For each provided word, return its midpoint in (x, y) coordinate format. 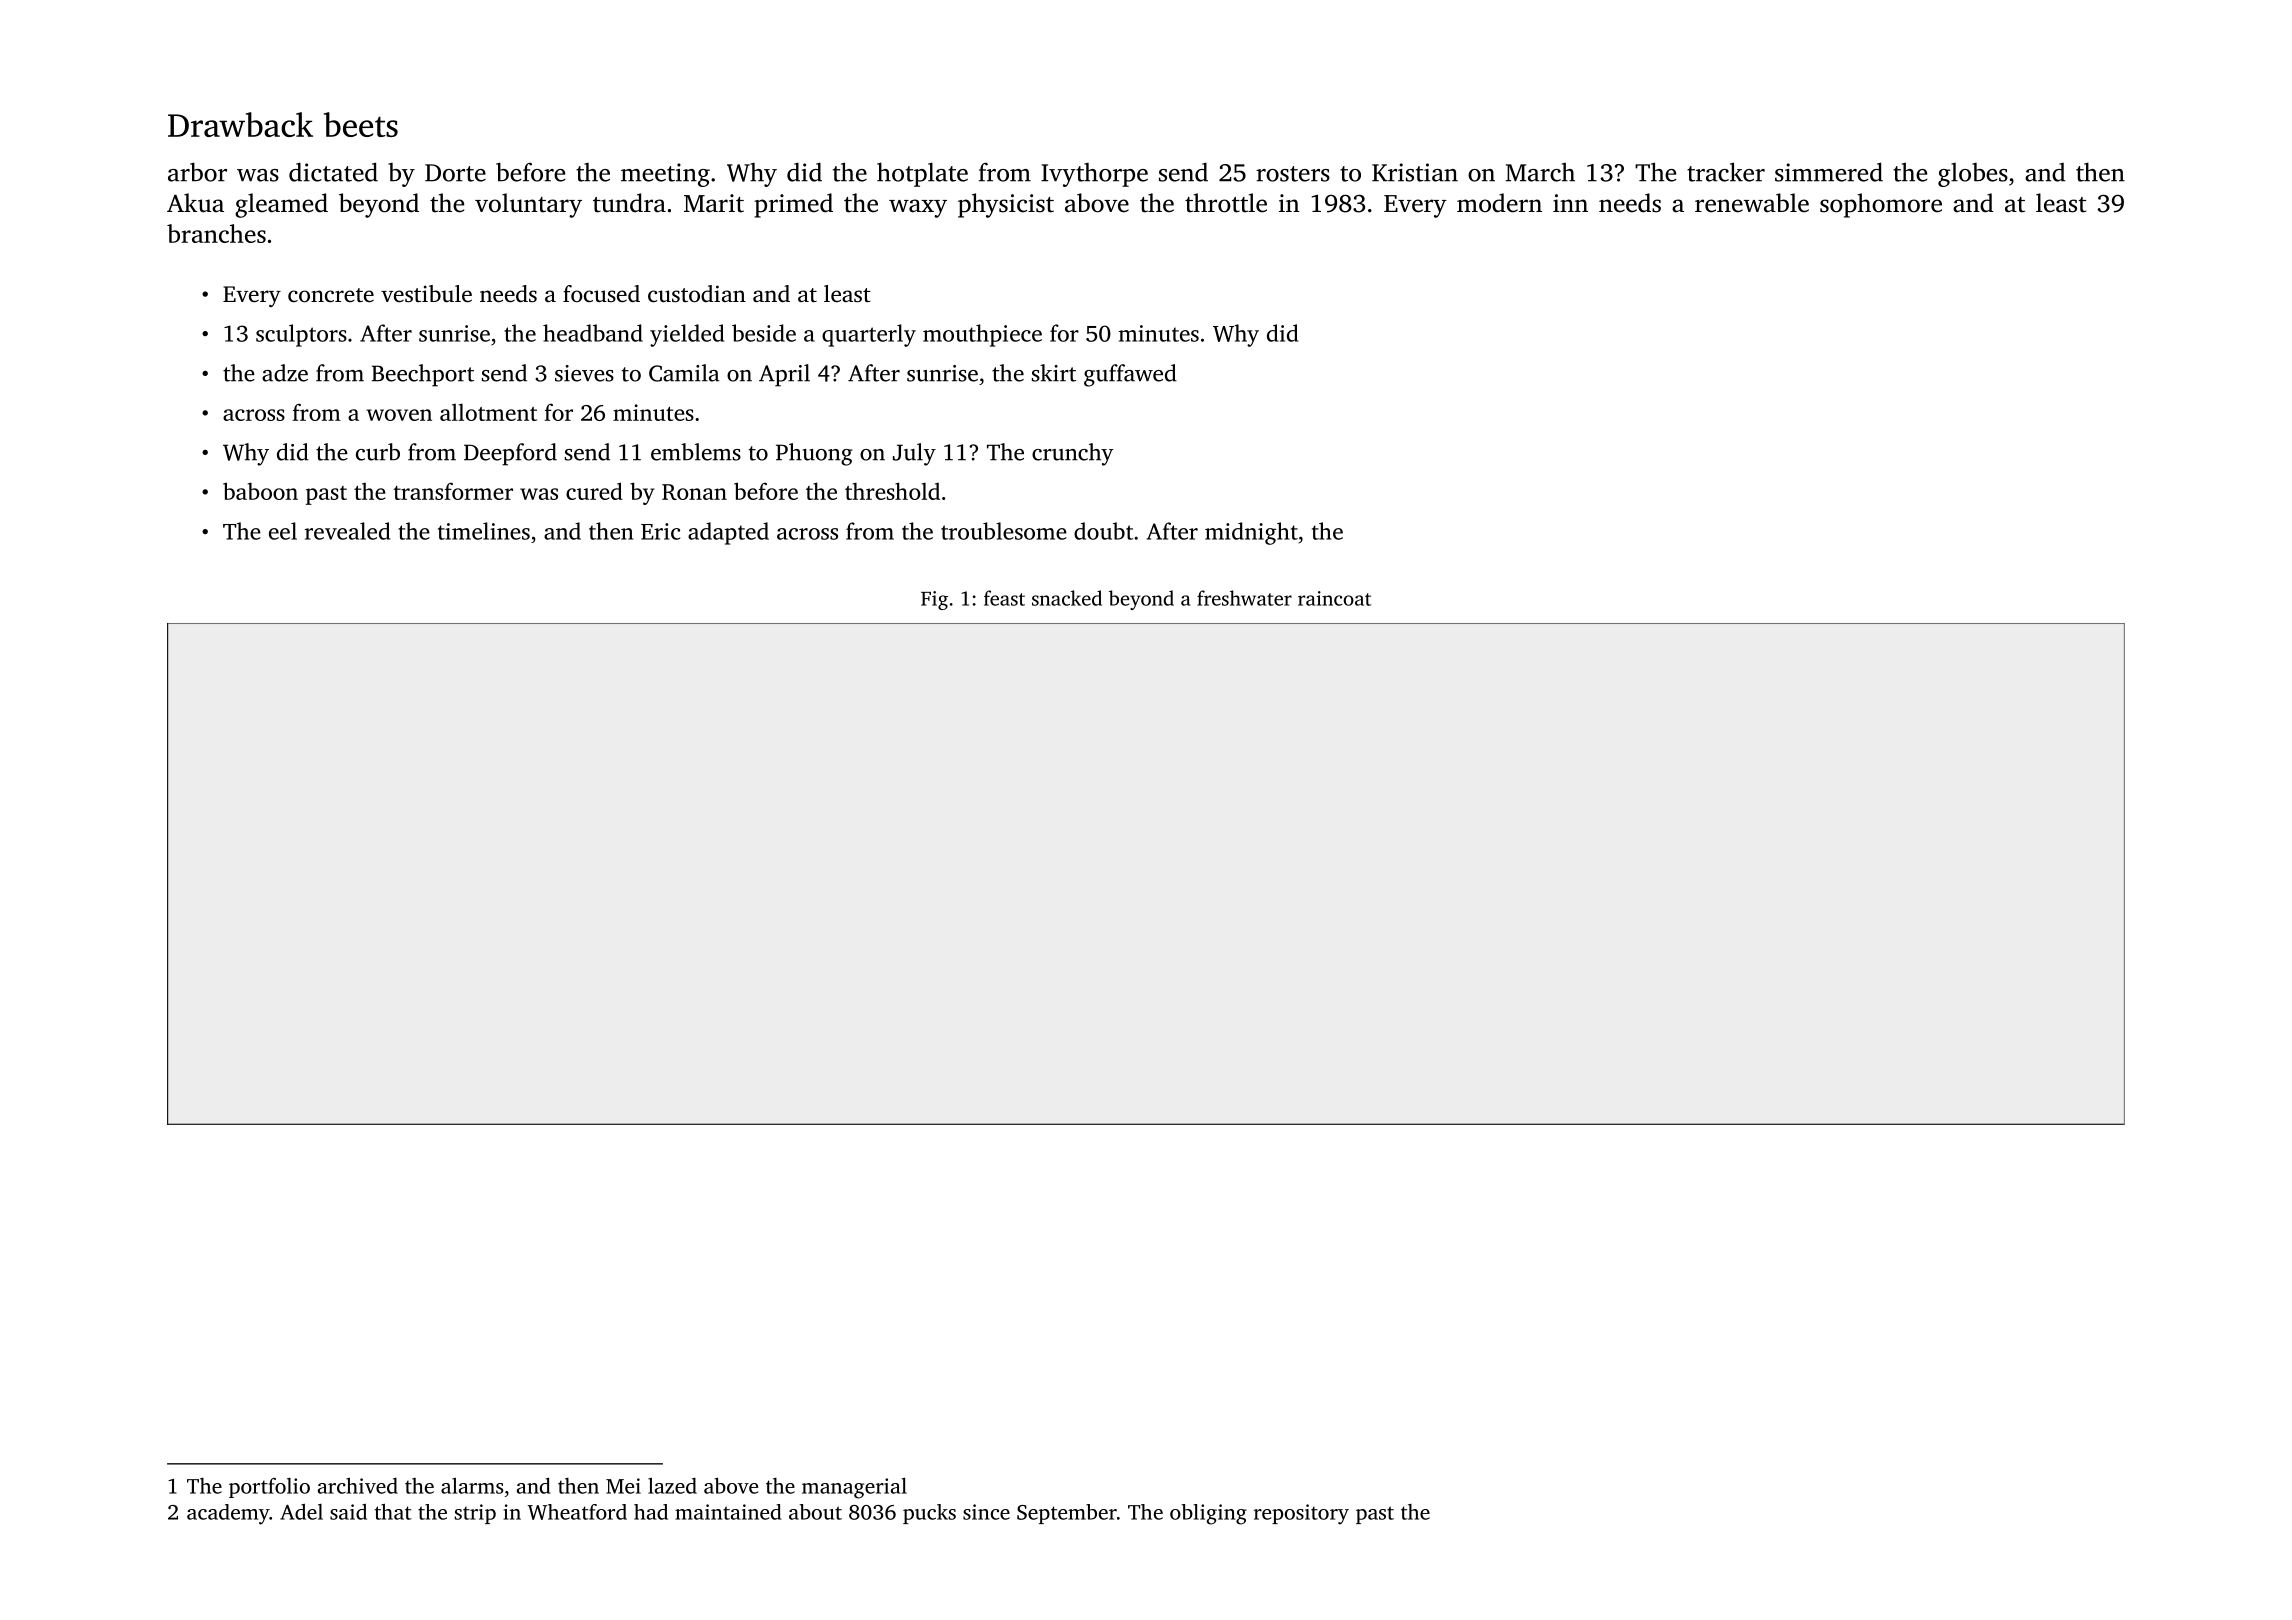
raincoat (1334, 598)
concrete (331, 295)
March (1540, 172)
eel (283, 531)
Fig (934, 600)
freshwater (1244, 598)
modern (1499, 203)
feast (1004, 598)
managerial (854, 1488)
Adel (301, 1512)
